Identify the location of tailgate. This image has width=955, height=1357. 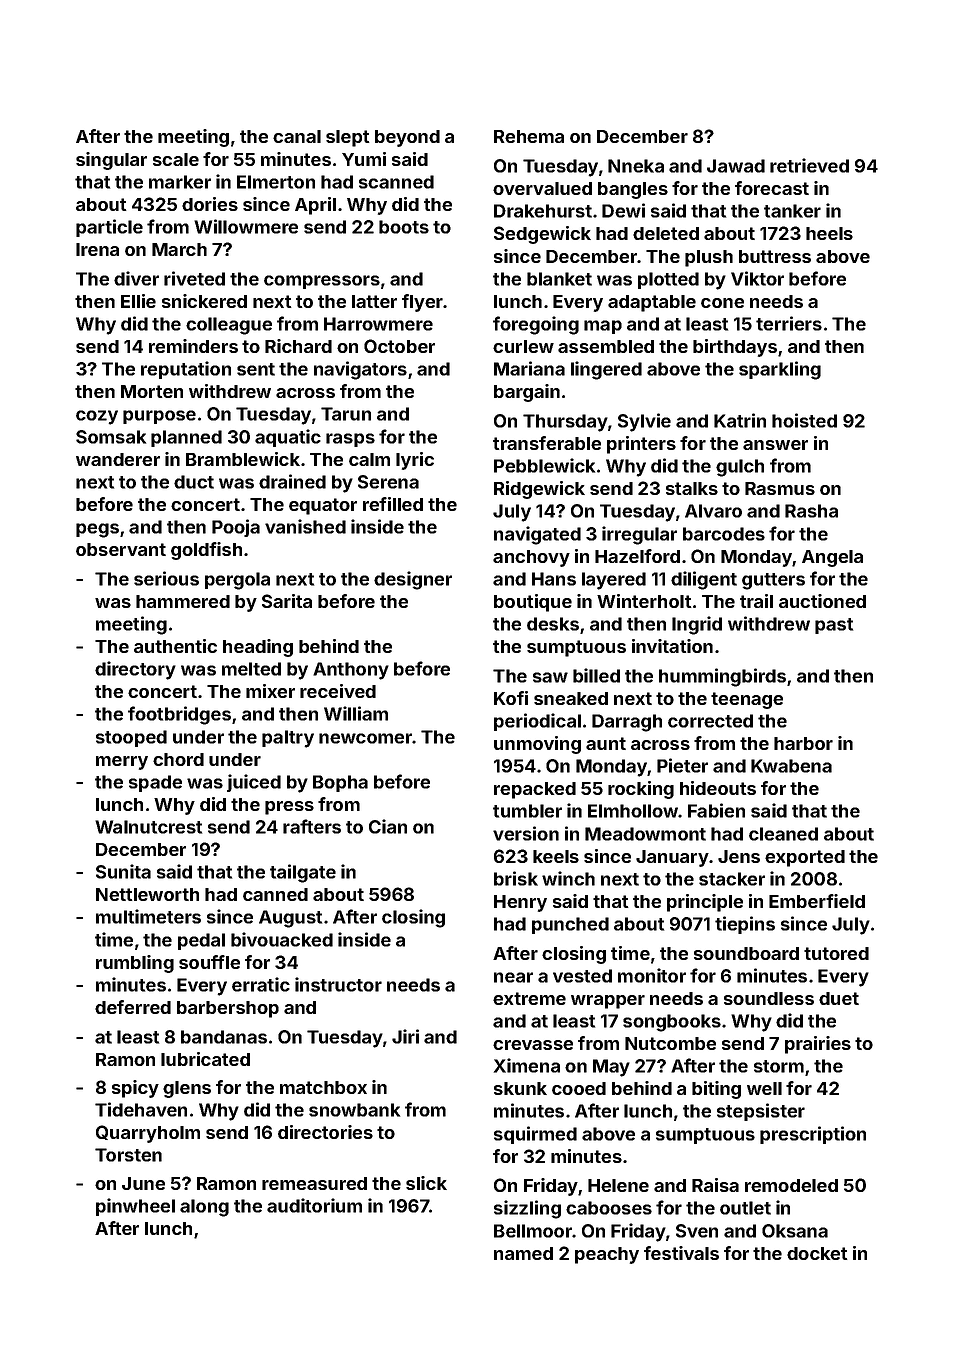
(303, 873).
